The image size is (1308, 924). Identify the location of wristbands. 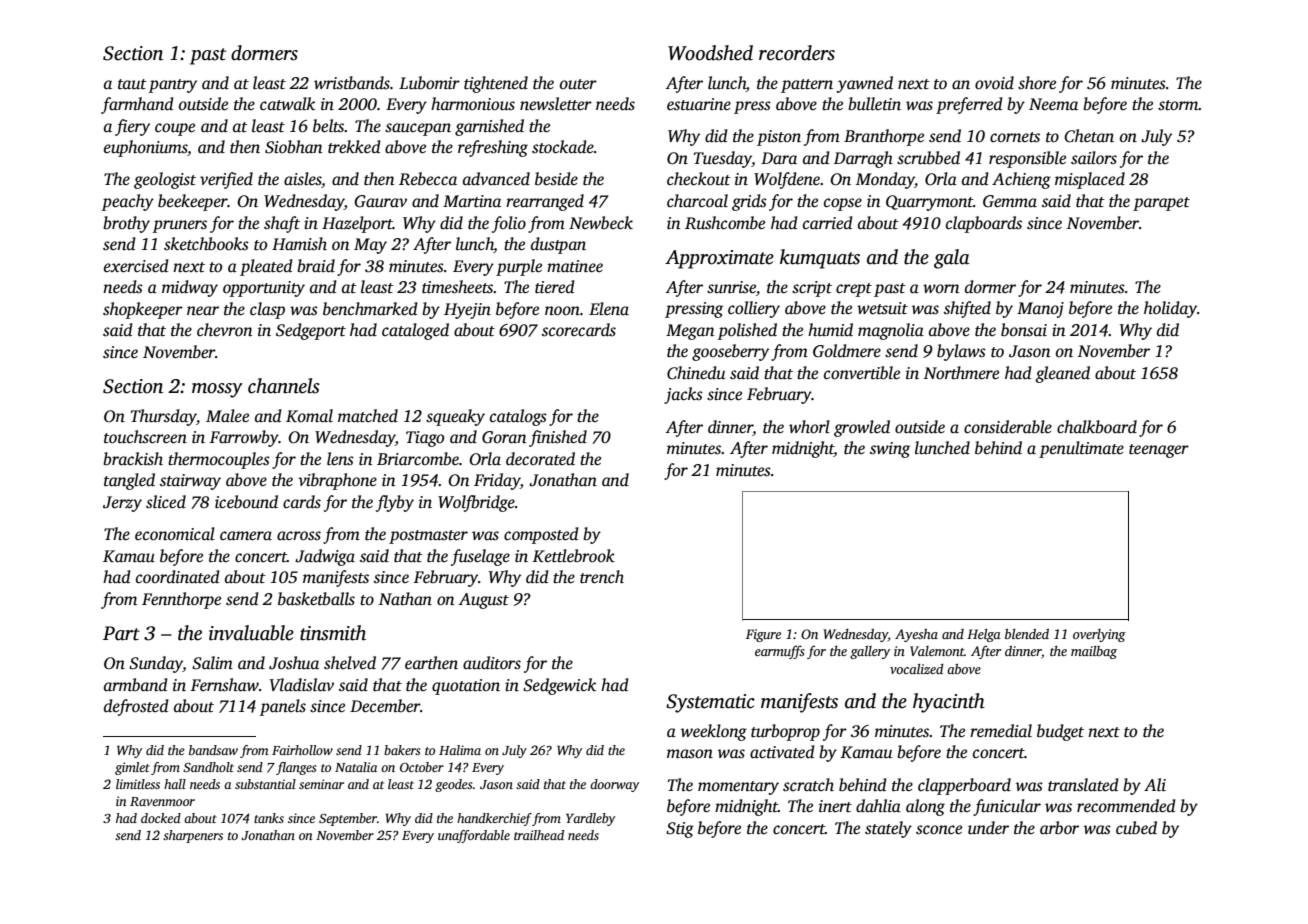
(352, 83).
